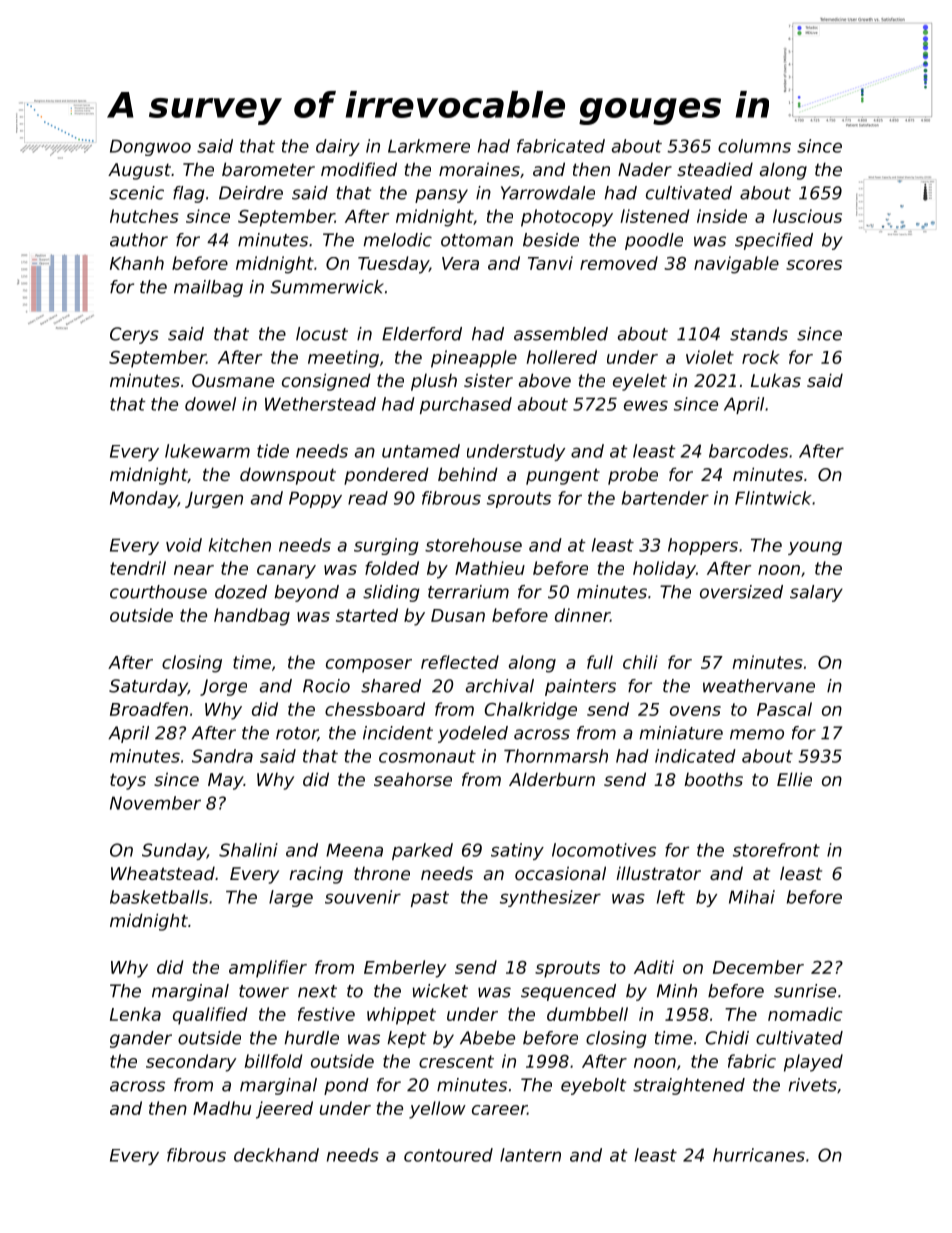 The height and width of the screenshot is (1233, 952). What do you see at coordinates (761, 357) in the screenshot?
I see `rock` at bounding box center [761, 357].
